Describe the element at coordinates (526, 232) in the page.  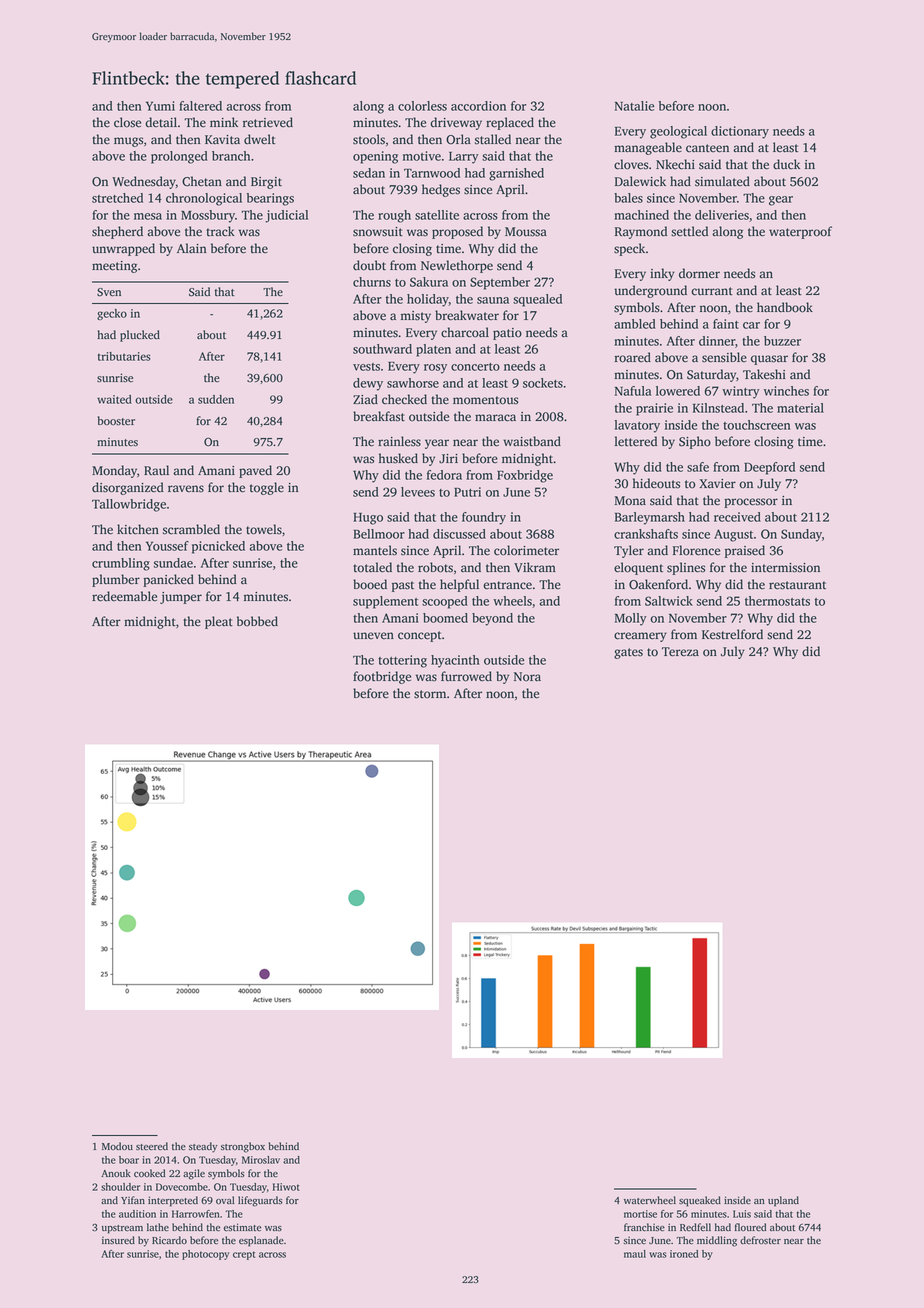
I see `Moussa` at that location.
